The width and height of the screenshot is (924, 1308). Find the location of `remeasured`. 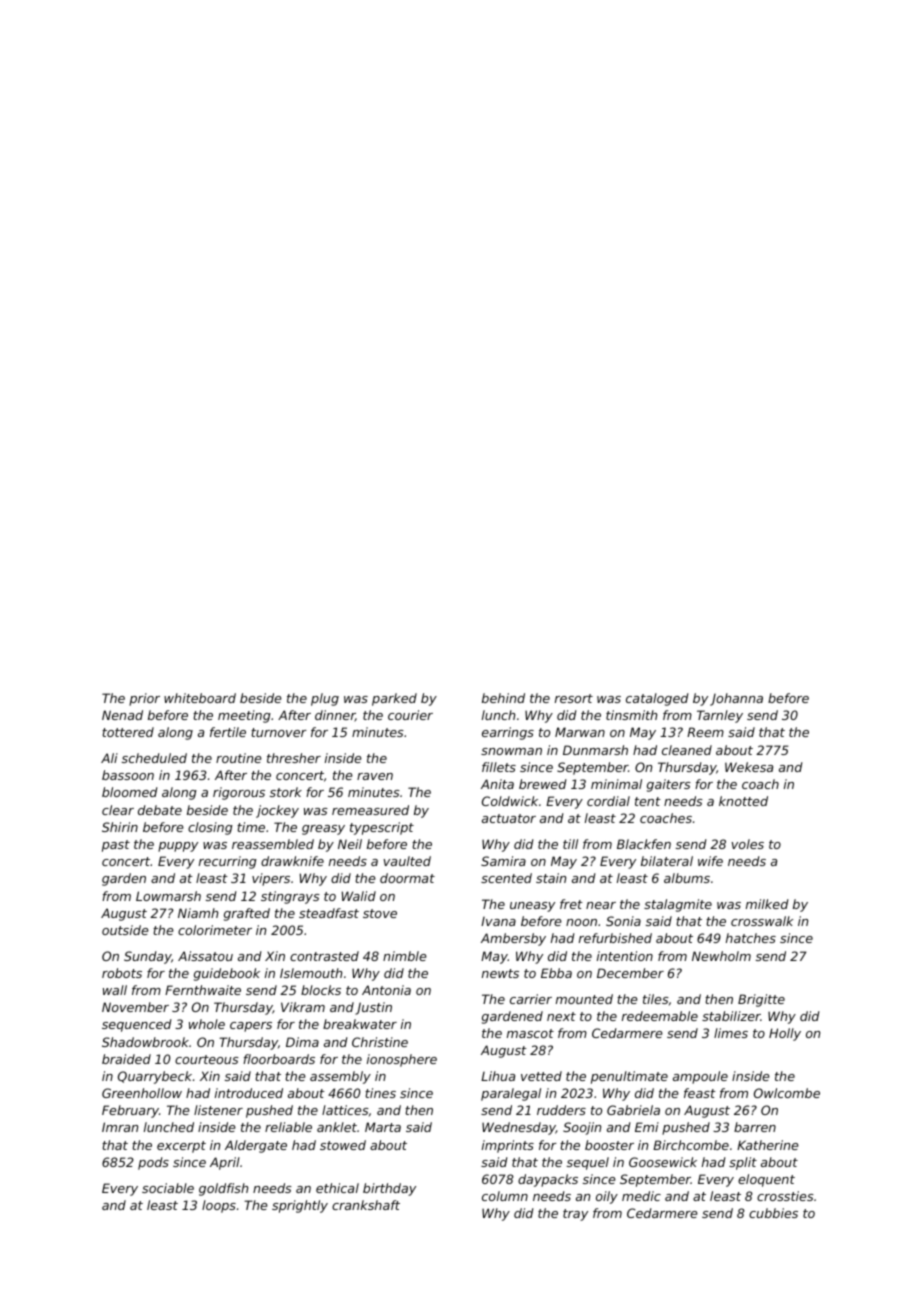

remeasured is located at coordinates (370, 810).
